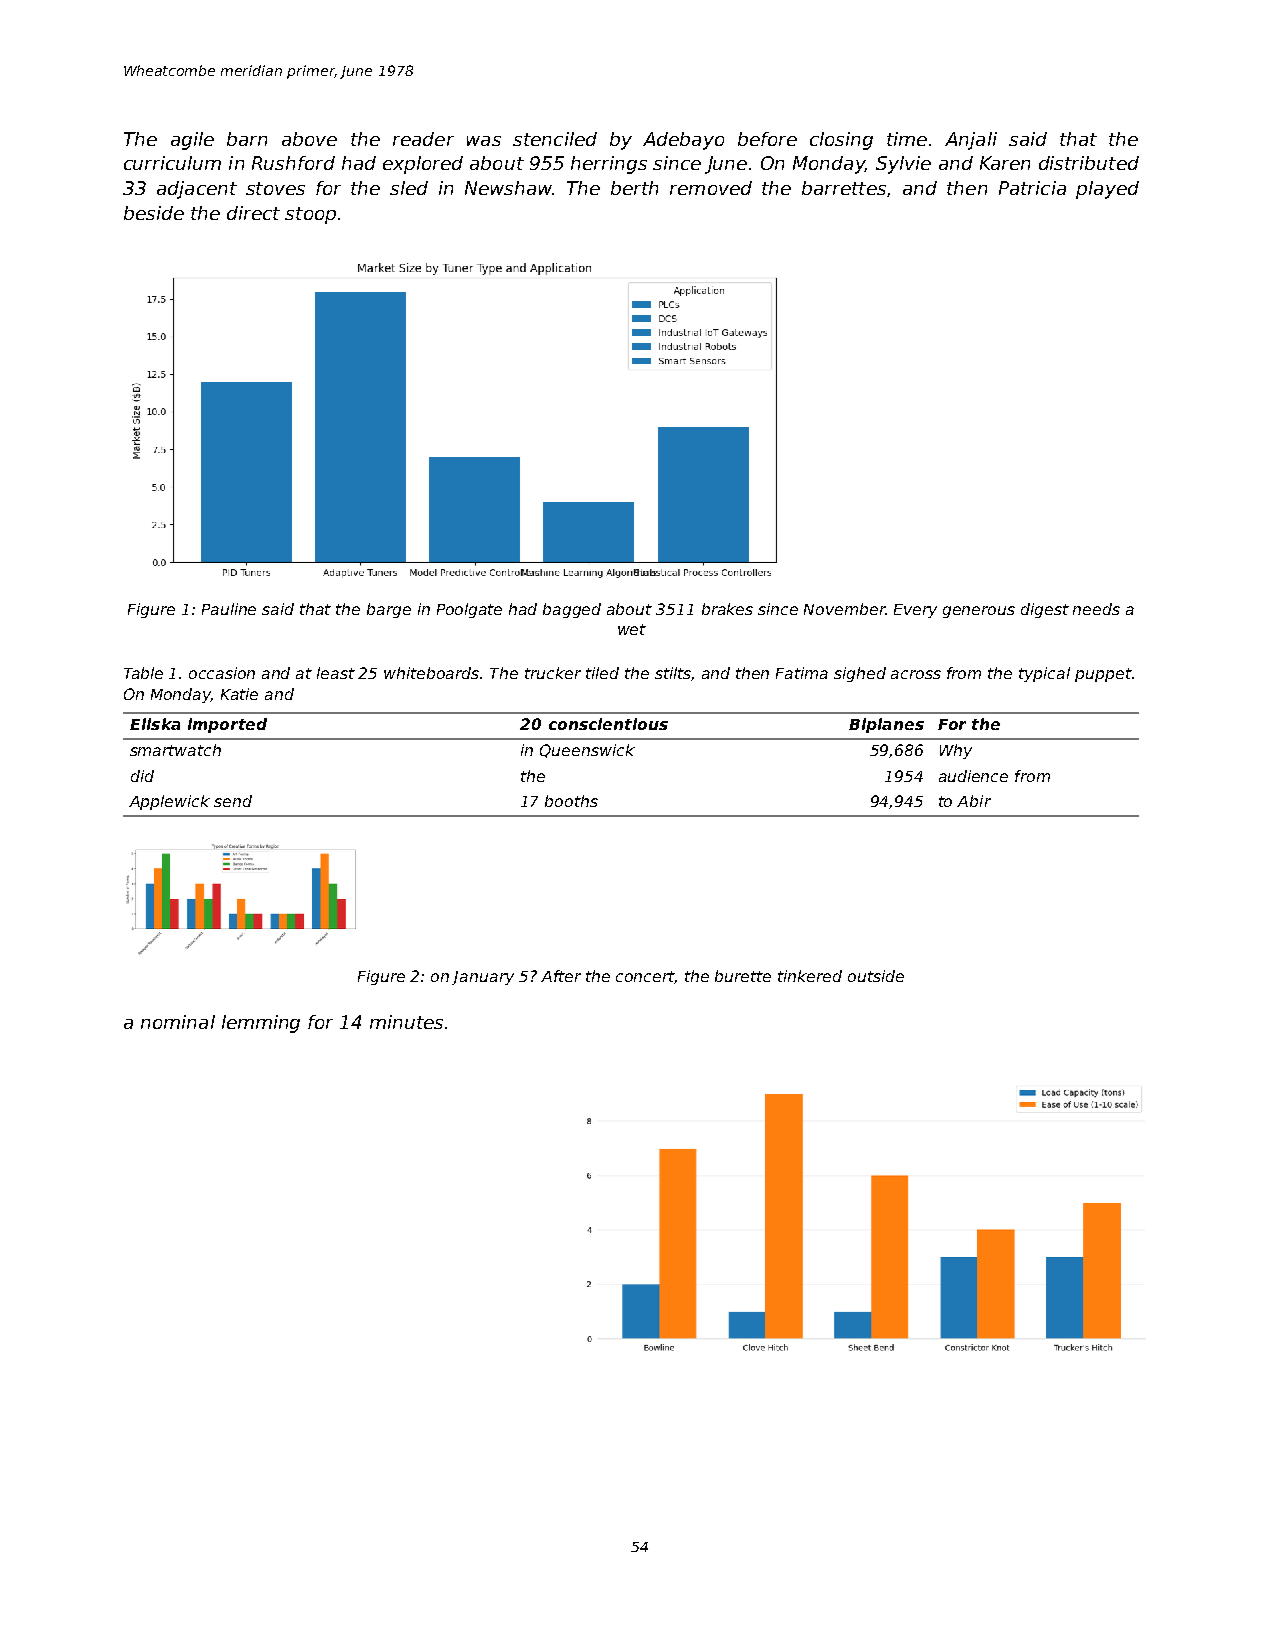  I want to click on minutes, so click(406, 1022).
